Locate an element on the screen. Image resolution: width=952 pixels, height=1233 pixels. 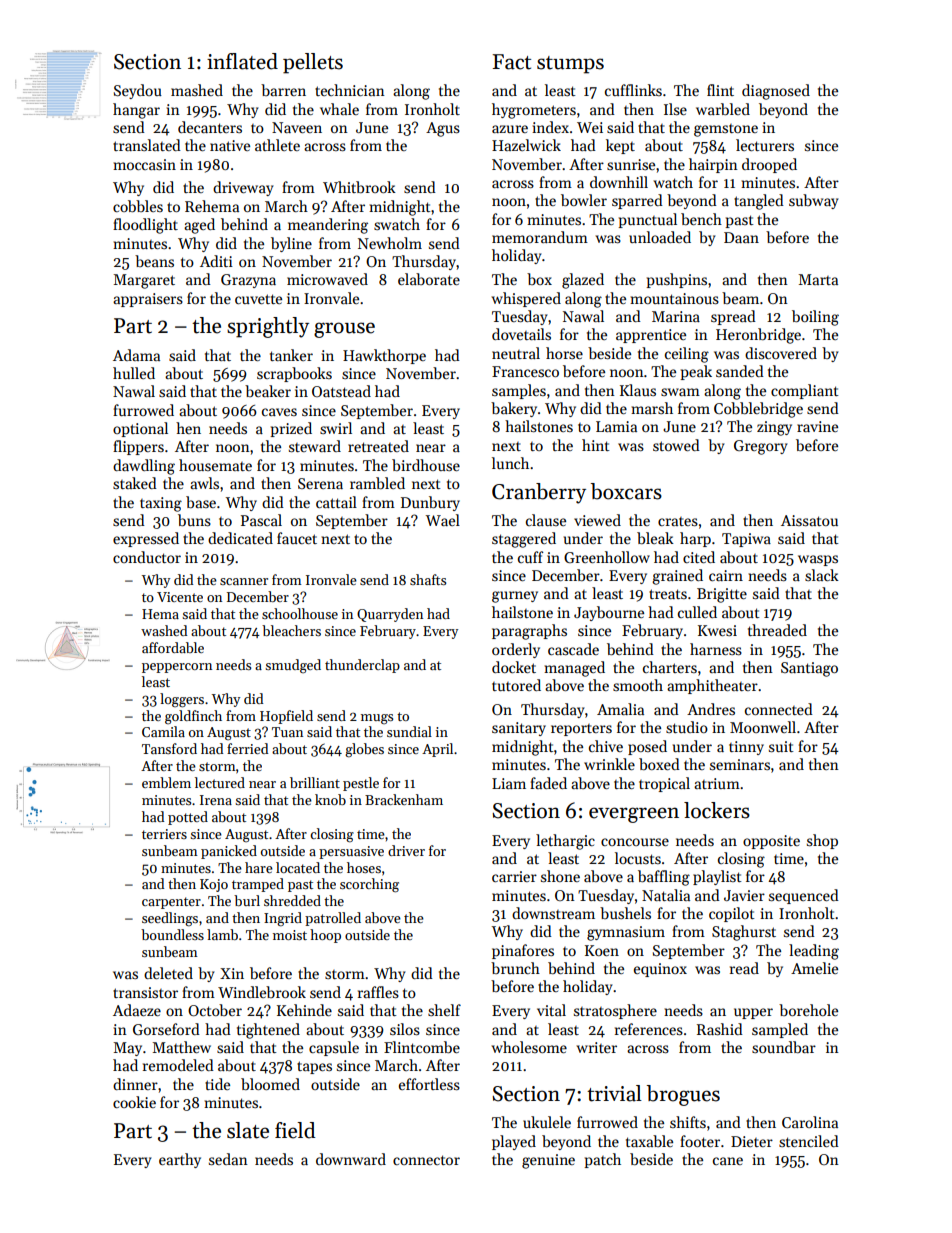
stumps is located at coordinates (570, 65).
